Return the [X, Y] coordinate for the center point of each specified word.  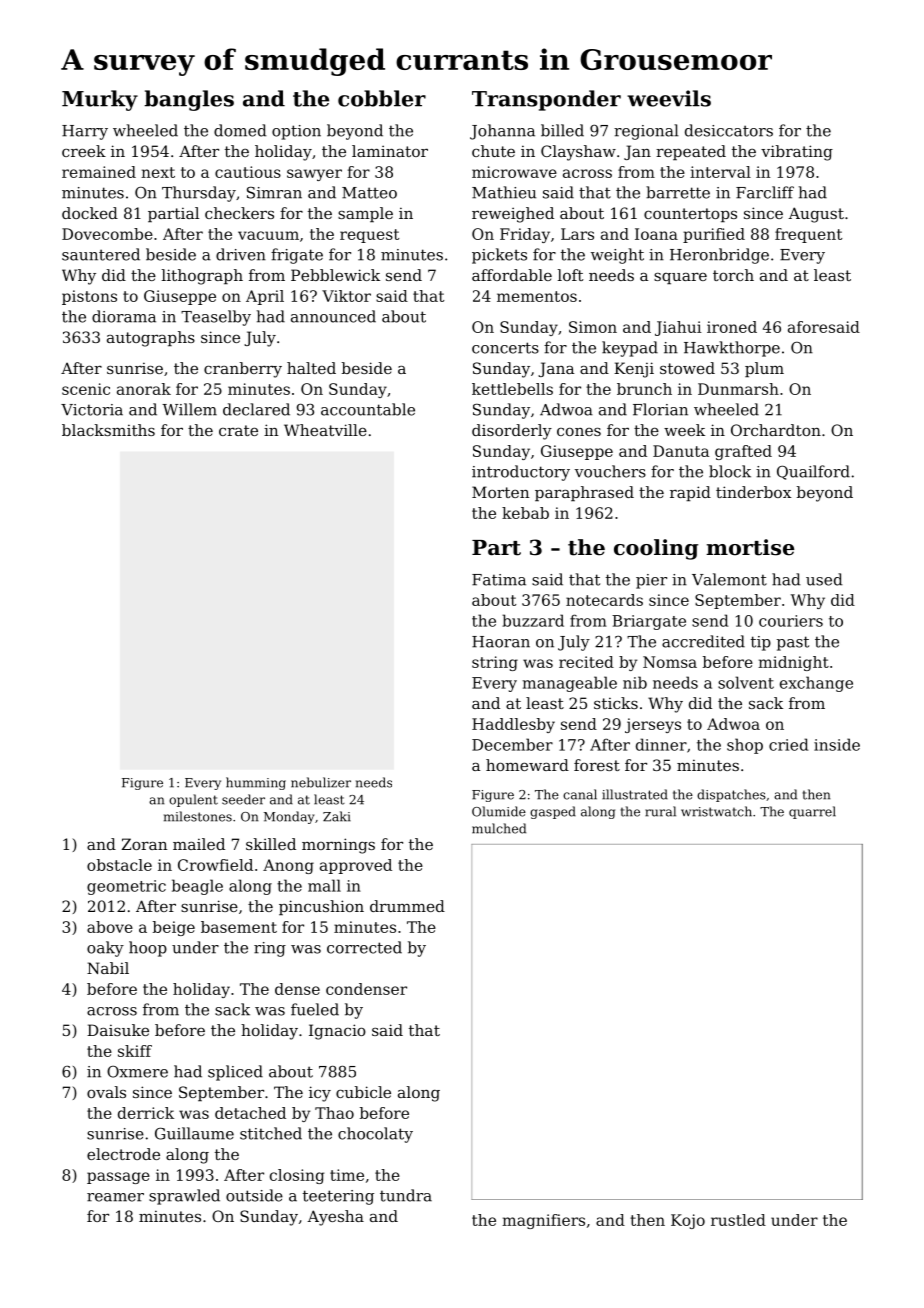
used [824, 579]
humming [256, 783]
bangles [189, 100]
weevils [669, 98]
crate [238, 430]
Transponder [546, 100]
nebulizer [321, 782]
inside [837, 744]
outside [254, 1195]
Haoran [501, 642]
